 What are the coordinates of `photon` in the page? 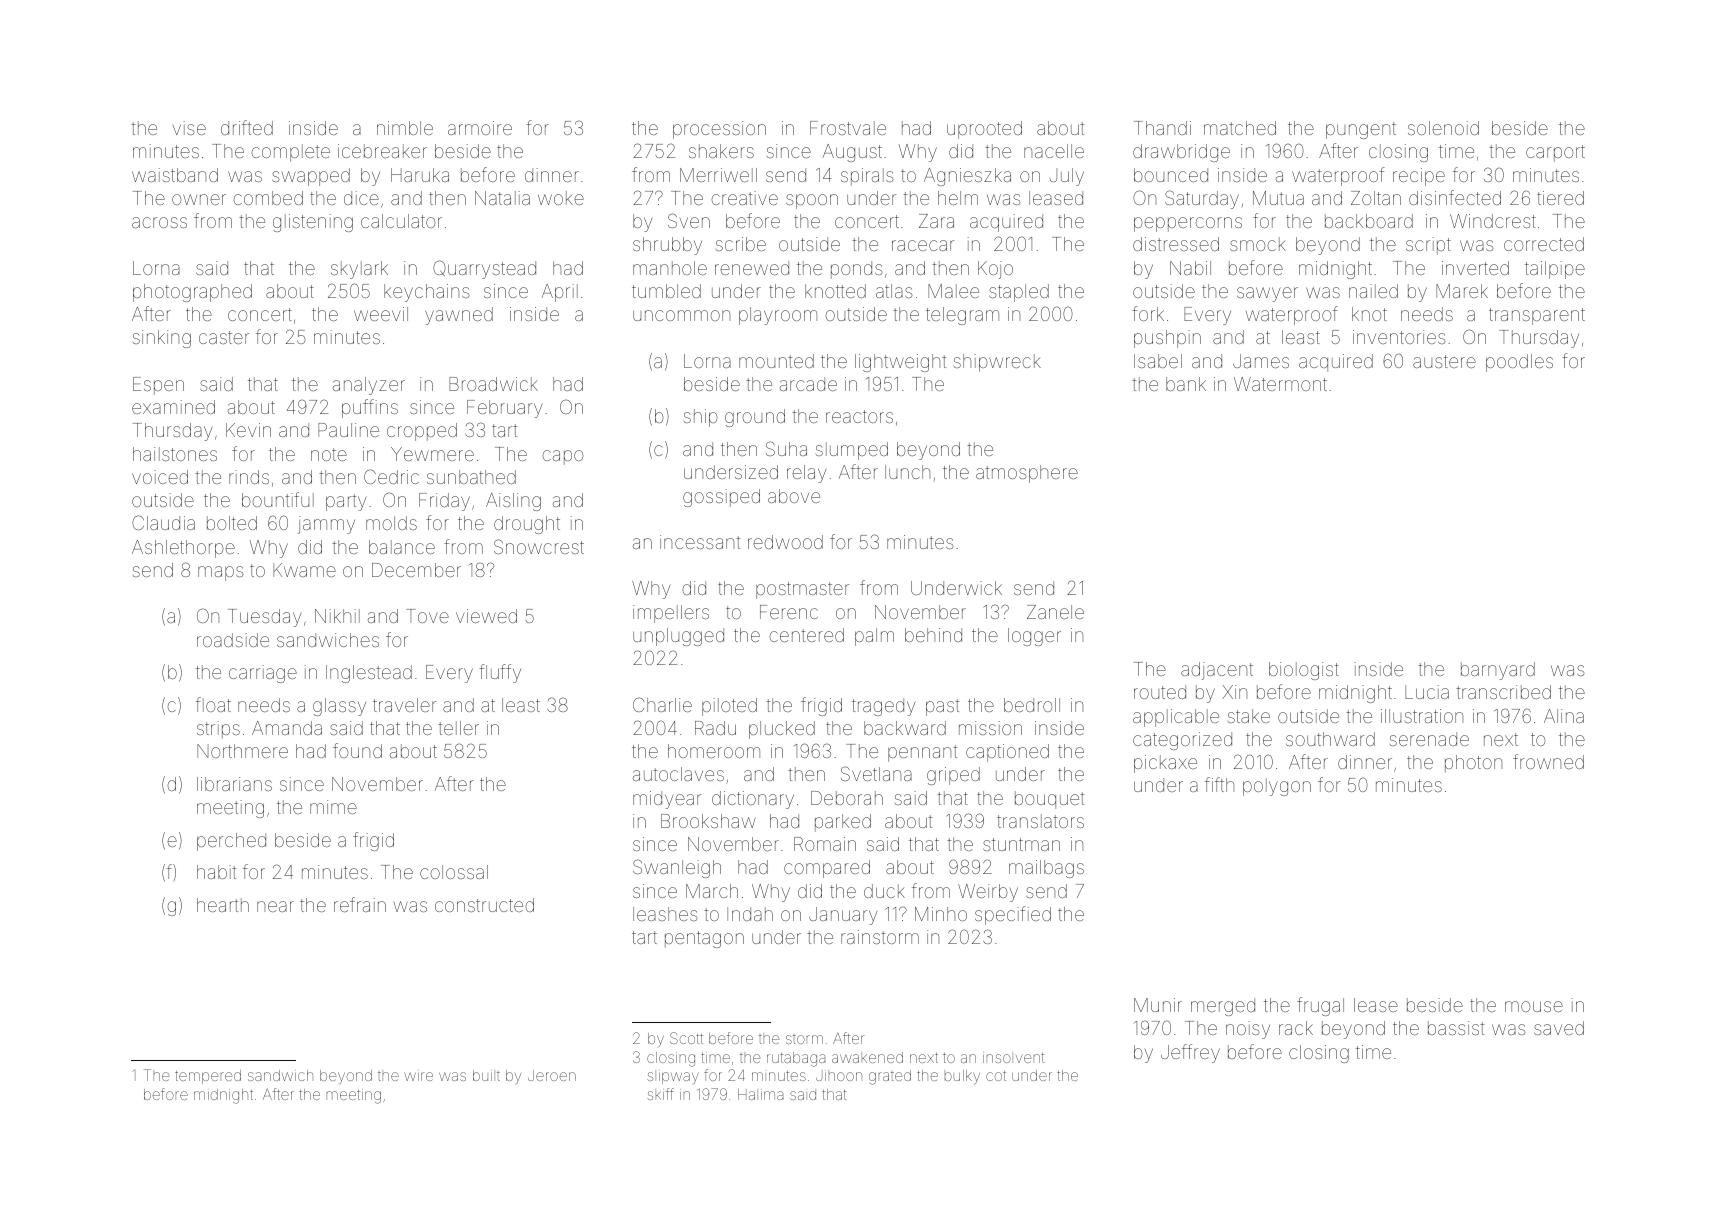 It's located at (1473, 764).
